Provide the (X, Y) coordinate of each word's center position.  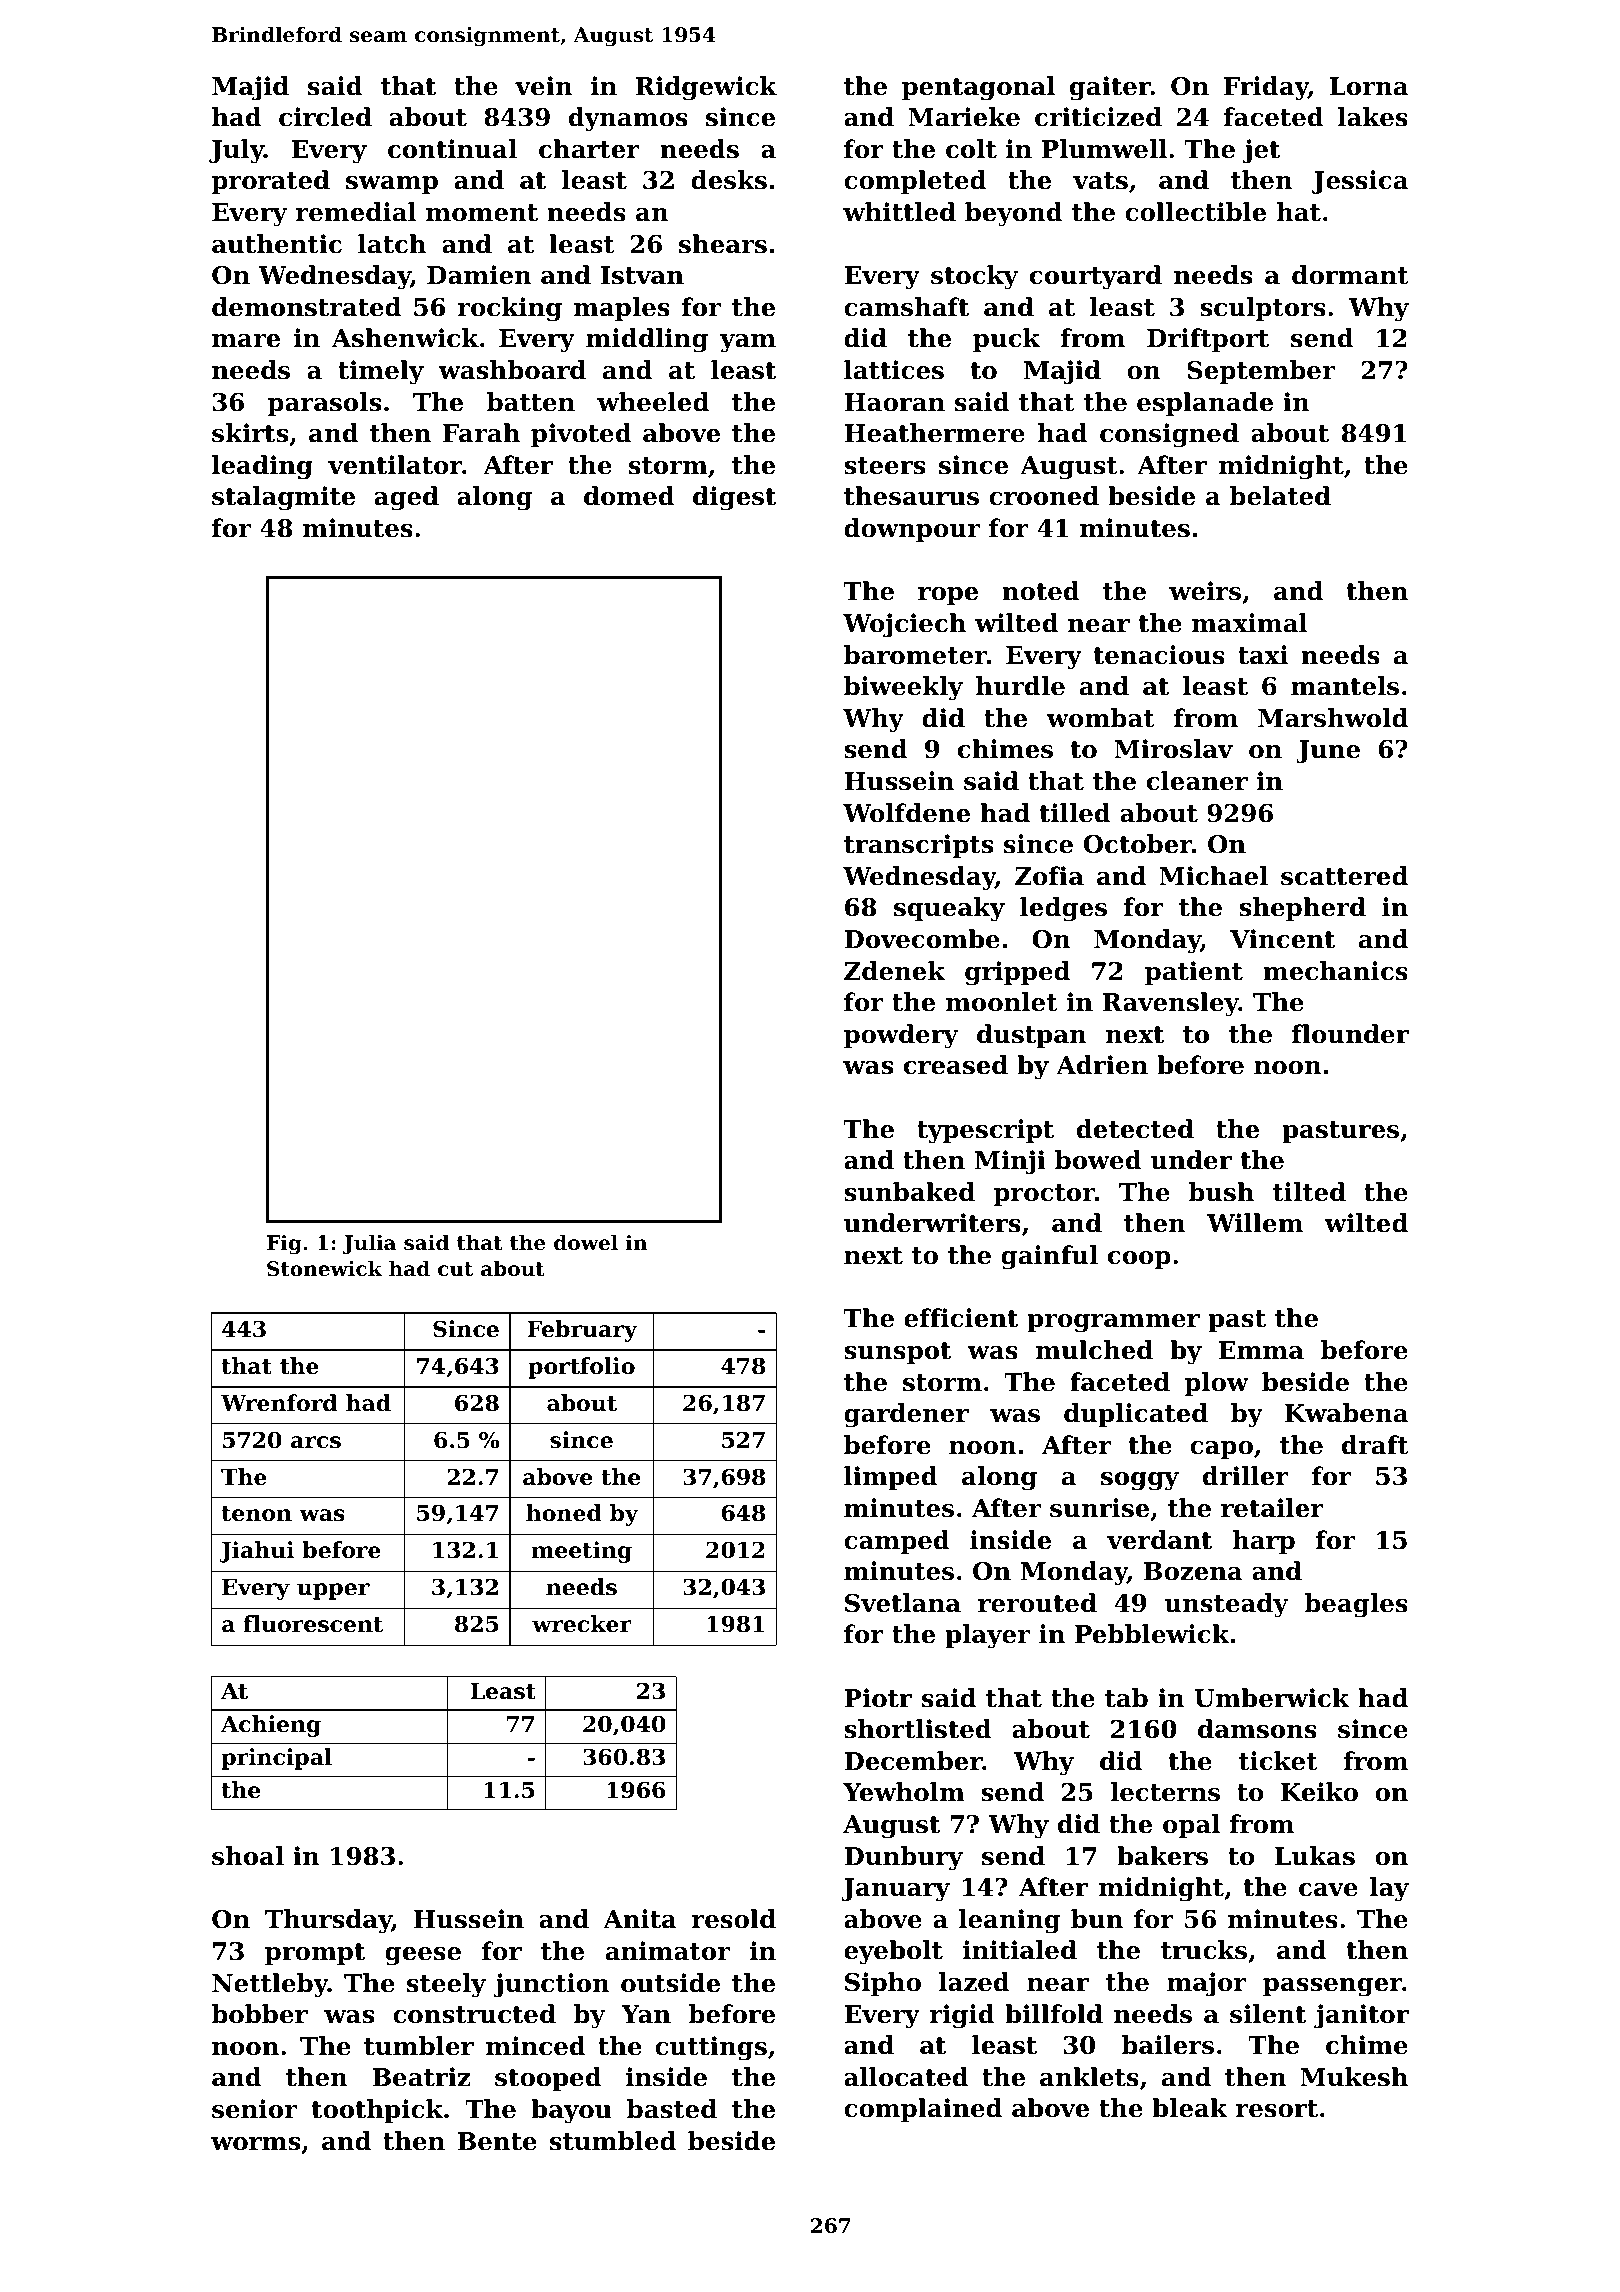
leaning (1009, 1921)
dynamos (628, 119)
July (236, 151)
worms (255, 2144)
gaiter (1110, 88)
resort (1277, 2109)
